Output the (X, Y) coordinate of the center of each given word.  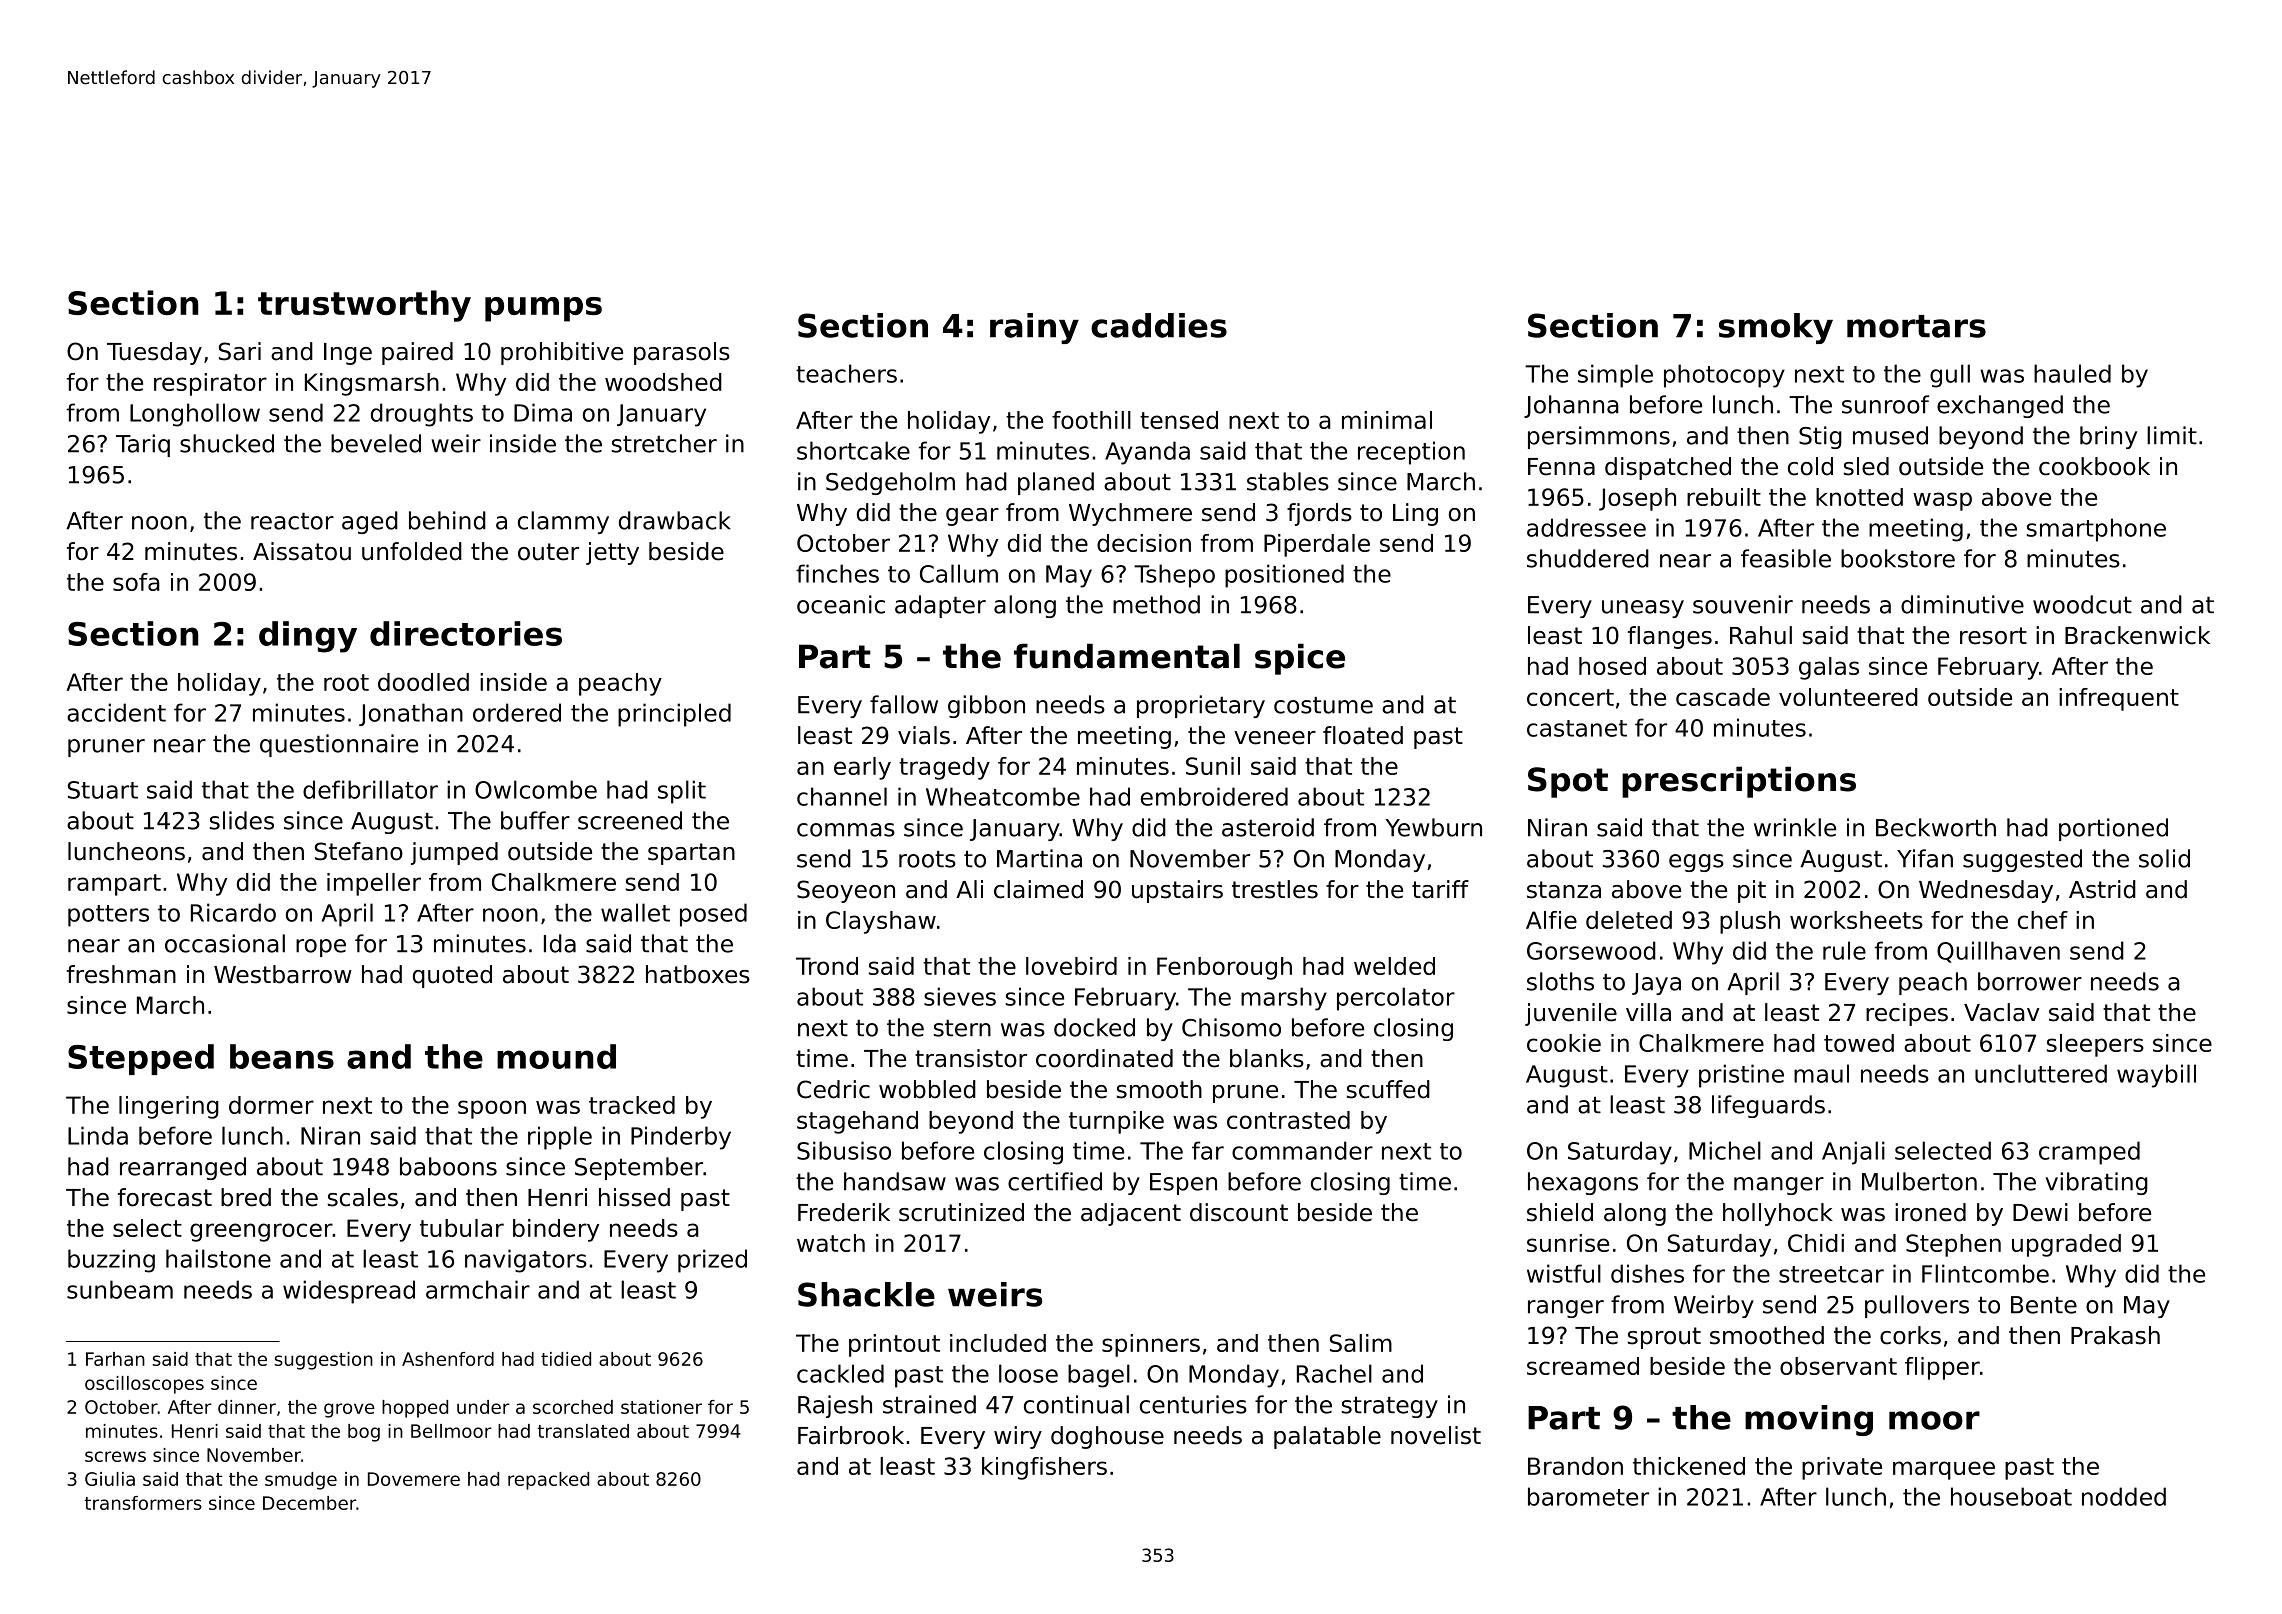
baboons (448, 1166)
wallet (635, 912)
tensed (1179, 420)
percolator (1396, 999)
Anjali (1853, 1153)
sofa (136, 582)
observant (1838, 1366)
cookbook (2094, 466)
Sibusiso (844, 1150)
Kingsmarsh (372, 384)
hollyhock (1778, 1214)
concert (1570, 697)
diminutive (1962, 604)
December (309, 1503)
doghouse (1107, 1437)
